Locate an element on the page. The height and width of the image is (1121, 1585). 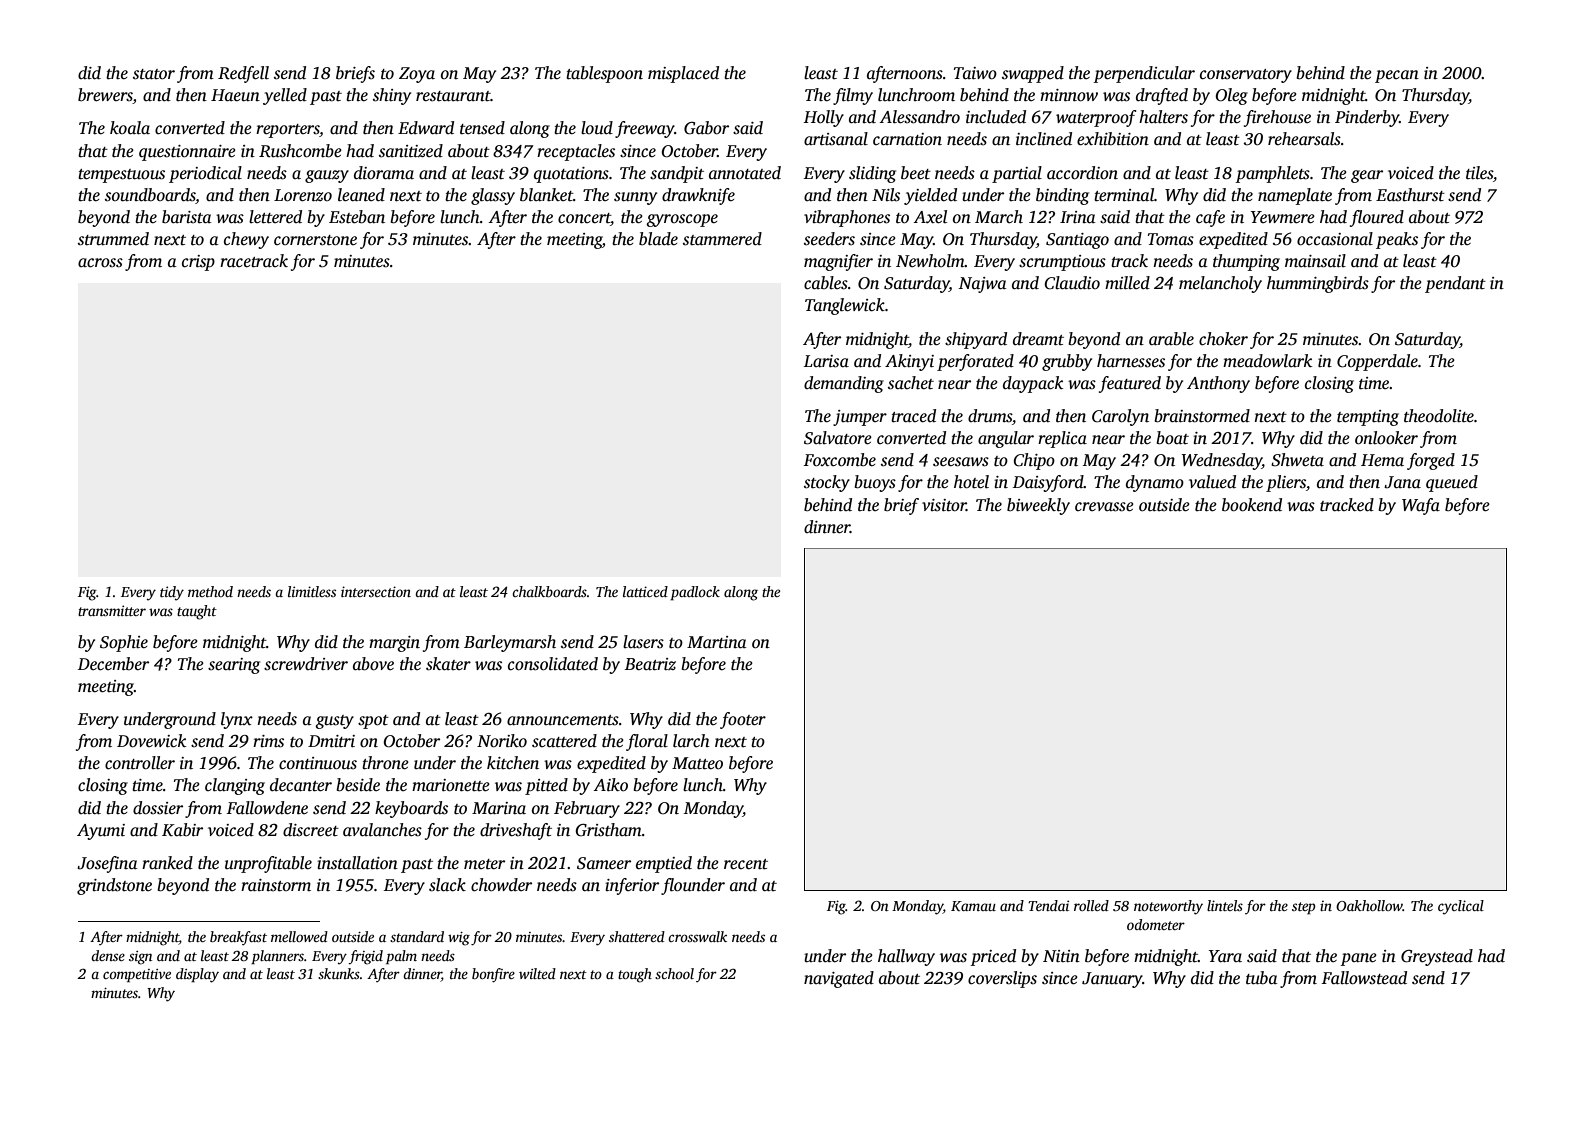
Zoya is located at coordinates (417, 75).
